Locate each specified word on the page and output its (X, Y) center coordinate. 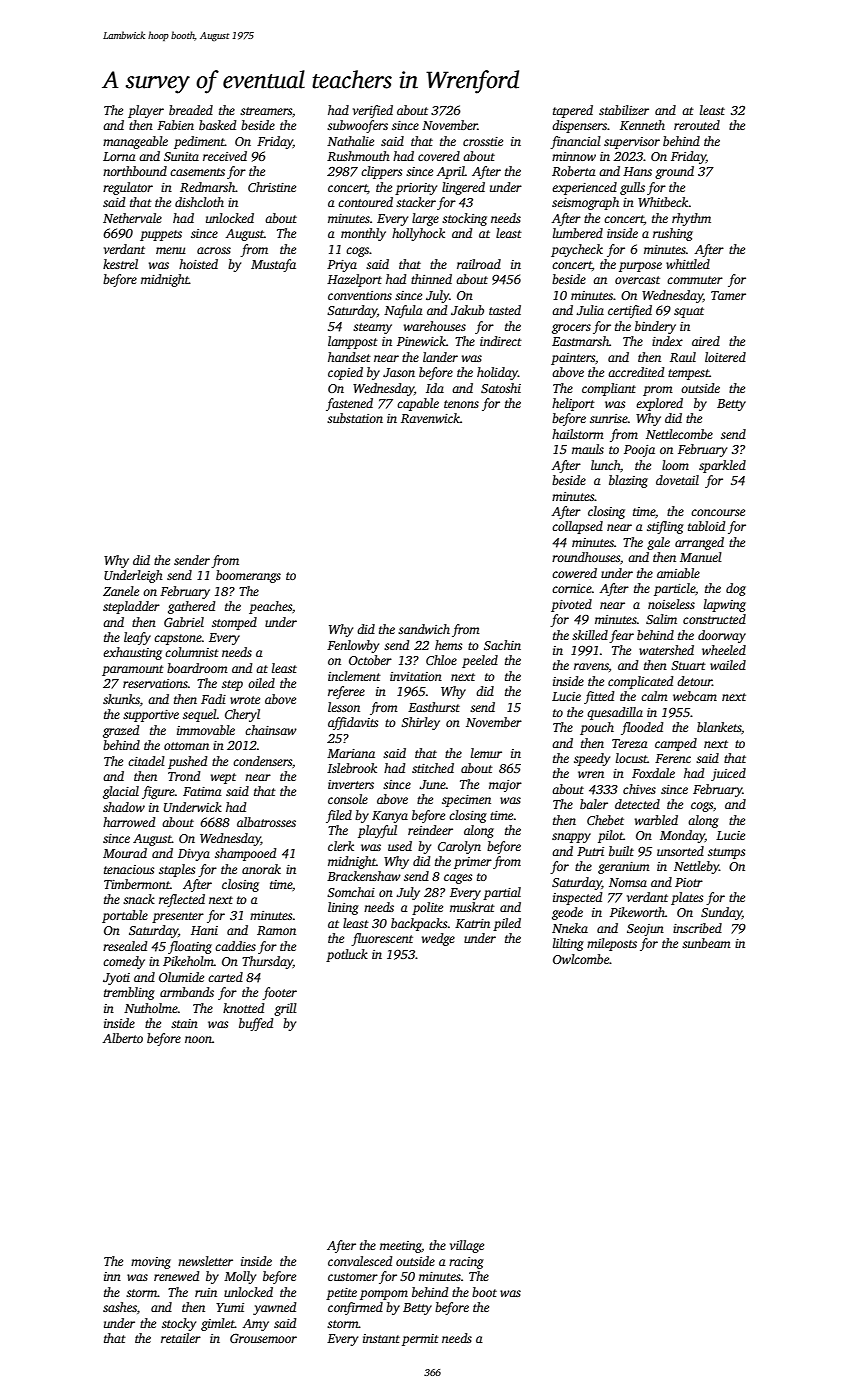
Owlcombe (581, 959)
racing (466, 1263)
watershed (666, 650)
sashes (120, 1307)
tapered (573, 111)
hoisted (198, 264)
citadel (146, 761)
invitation (416, 676)
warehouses (435, 326)
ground (674, 172)
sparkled (722, 466)
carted (225, 977)
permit (420, 1340)
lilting (568, 944)
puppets (161, 235)
